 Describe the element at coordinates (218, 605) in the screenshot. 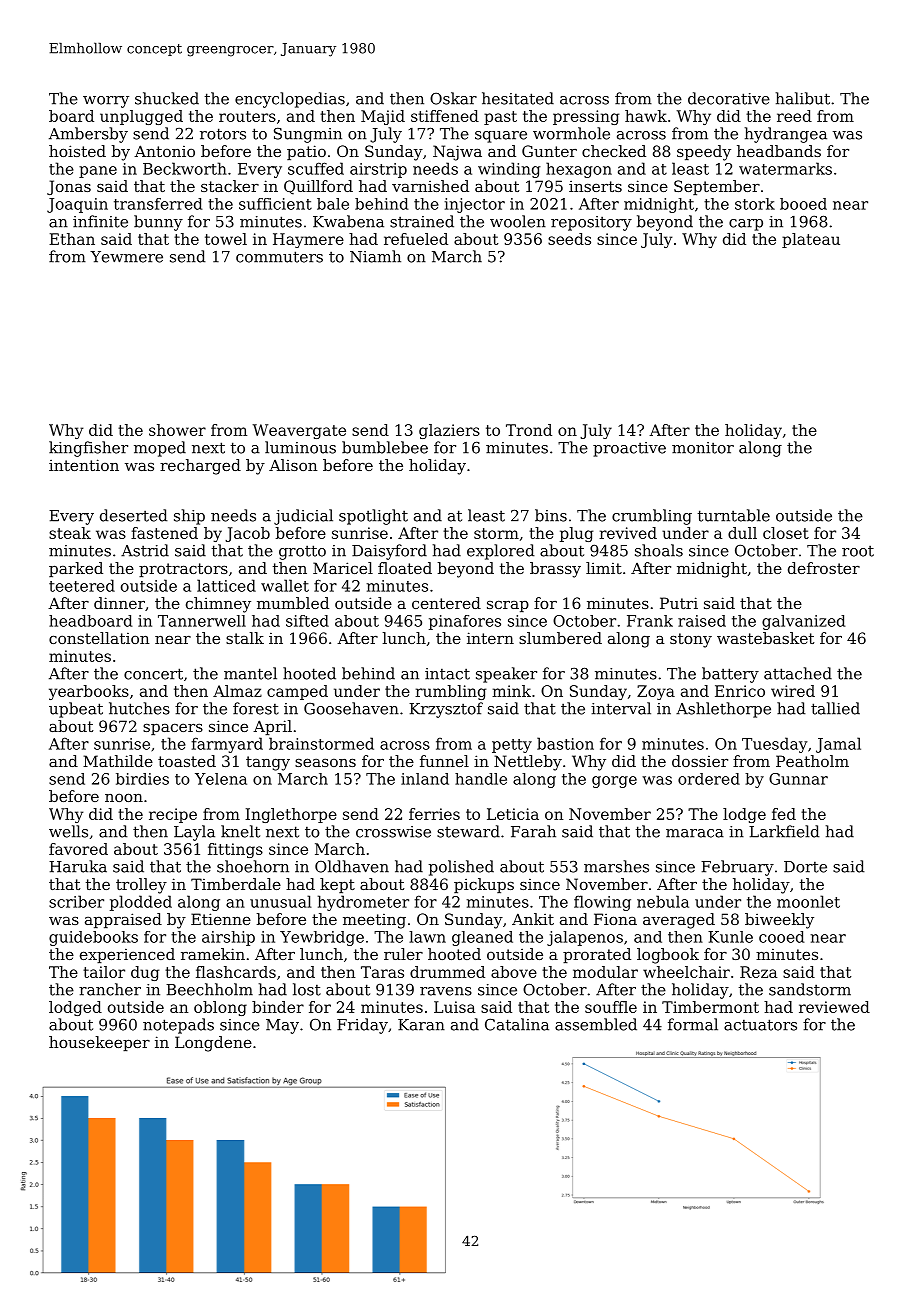

I see `chimney` at that location.
